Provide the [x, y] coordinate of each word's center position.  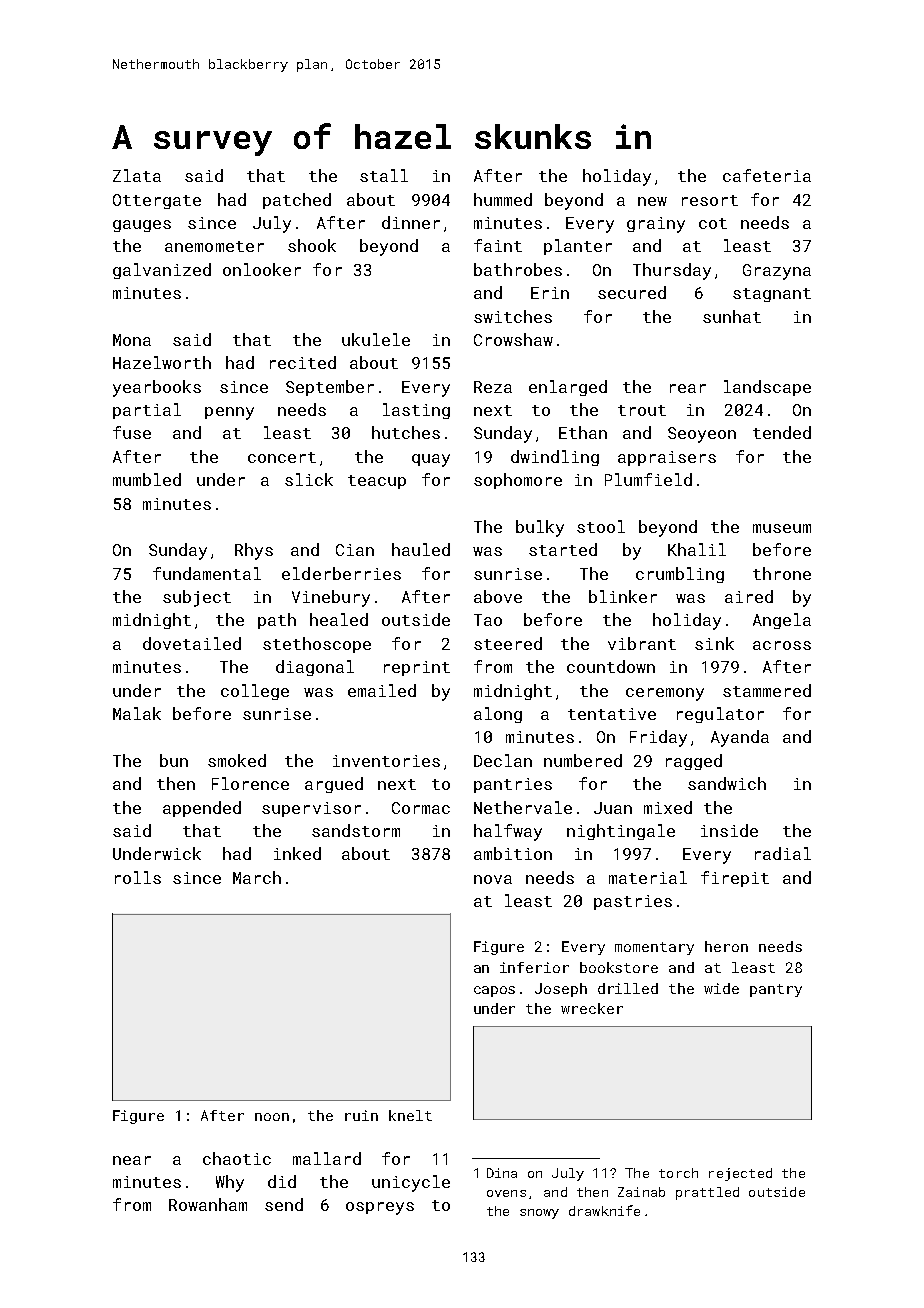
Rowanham [208, 1204]
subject [197, 598]
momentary [654, 948]
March [257, 877]
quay [431, 460]
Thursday [672, 271]
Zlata [137, 175]
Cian [355, 550]
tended [782, 432]
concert [282, 457]
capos [494, 991]
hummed [503, 199]
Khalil [697, 549]
